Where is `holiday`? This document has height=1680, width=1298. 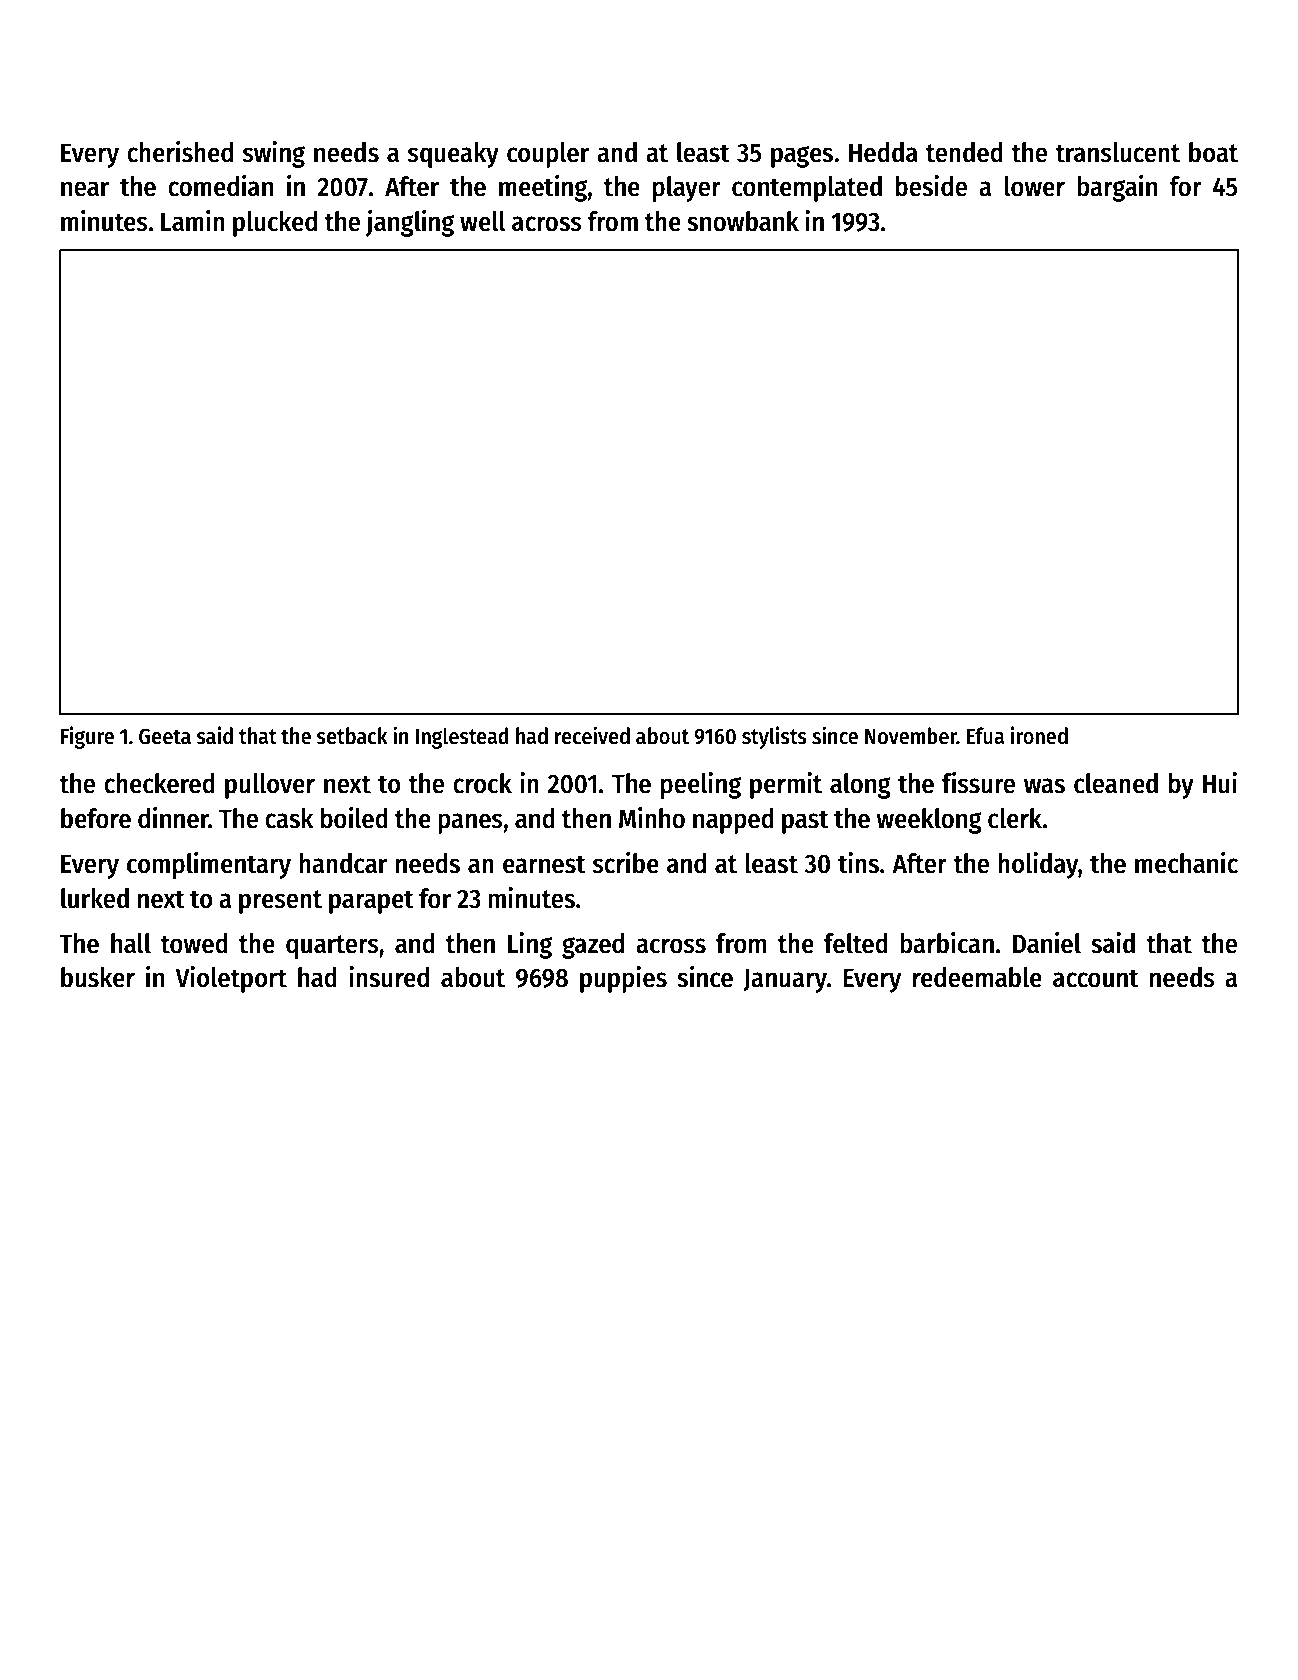
holiday is located at coordinates (1038, 865).
